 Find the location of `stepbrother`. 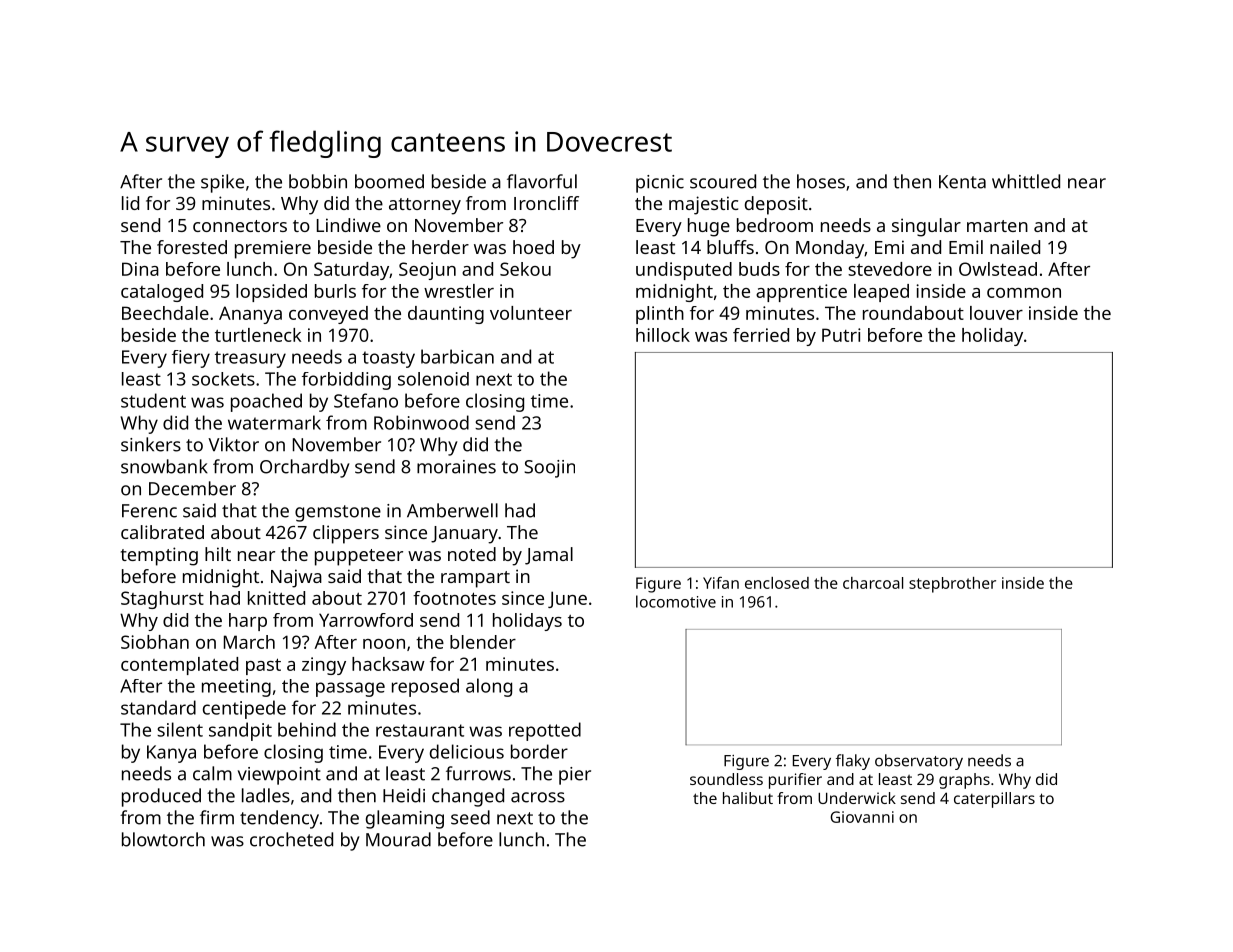

stepbrother is located at coordinates (952, 585).
